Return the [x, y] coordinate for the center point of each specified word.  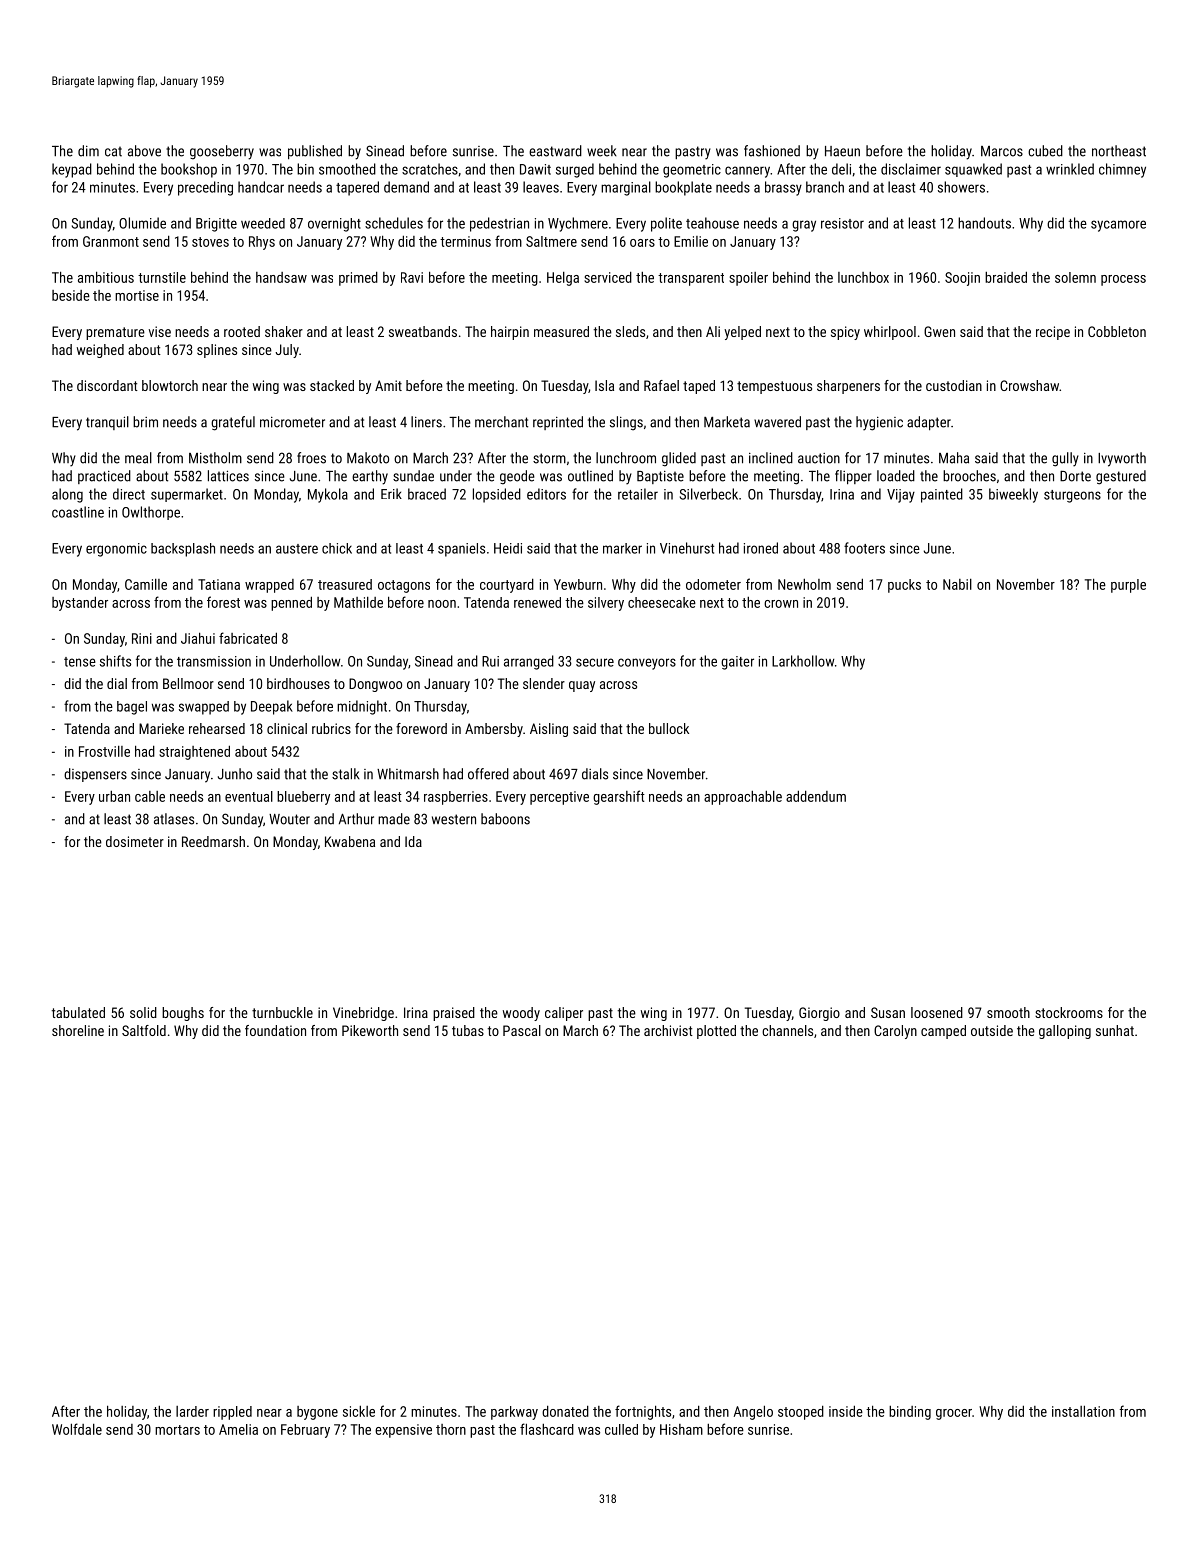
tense [80, 662]
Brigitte [216, 225]
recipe [1053, 333]
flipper [853, 477]
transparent [691, 279]
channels [787, 1030]
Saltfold [144, 1030]
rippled [232, 1413]
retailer [638, 494]
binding [910, 1413]
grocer [954, 1414]
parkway [514, 1413]
